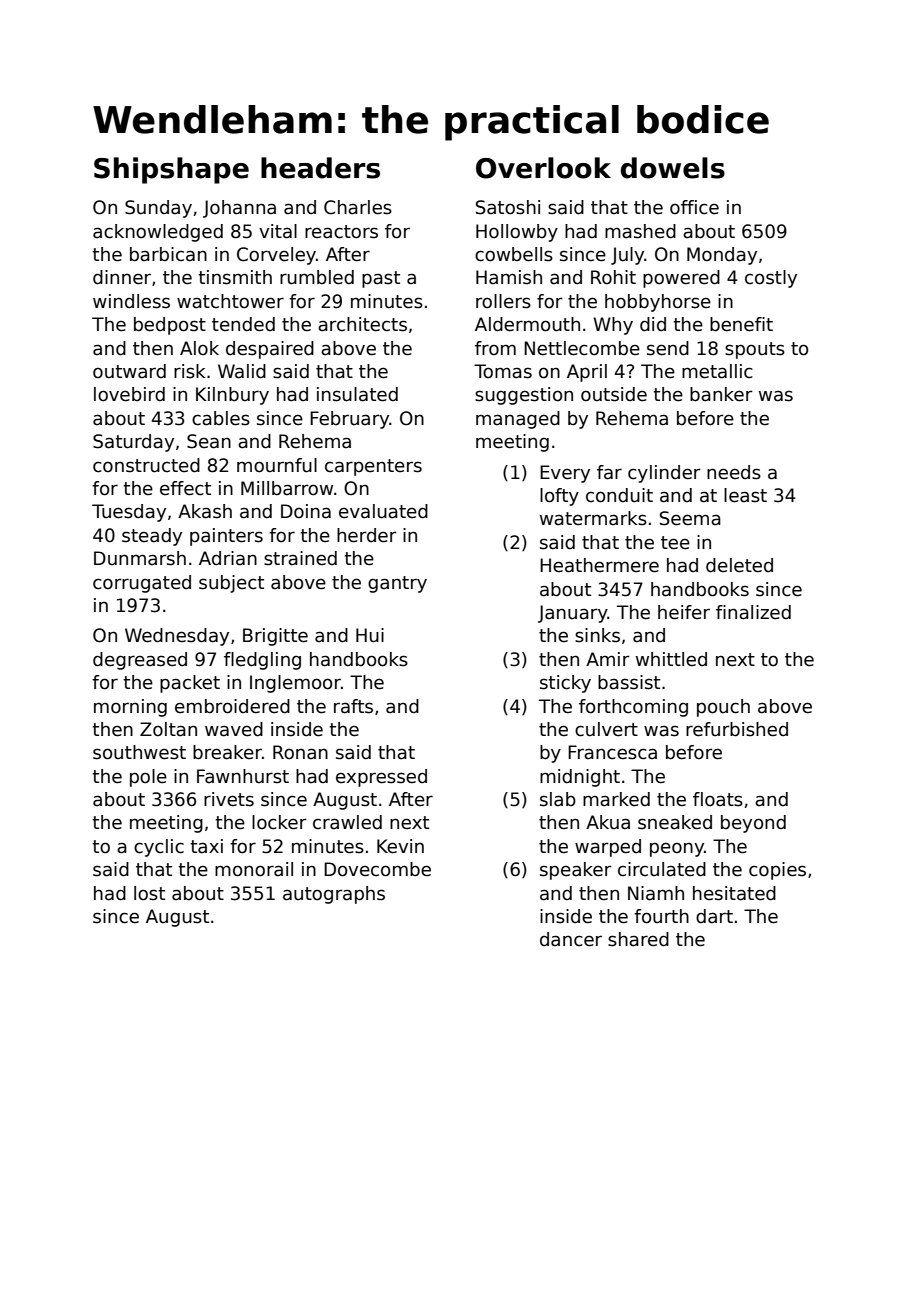 The image size is (908, 1316). What do you see at coordinates (350, 420) in the screenshot?
I see `February` at bounding box center [350, 420].
